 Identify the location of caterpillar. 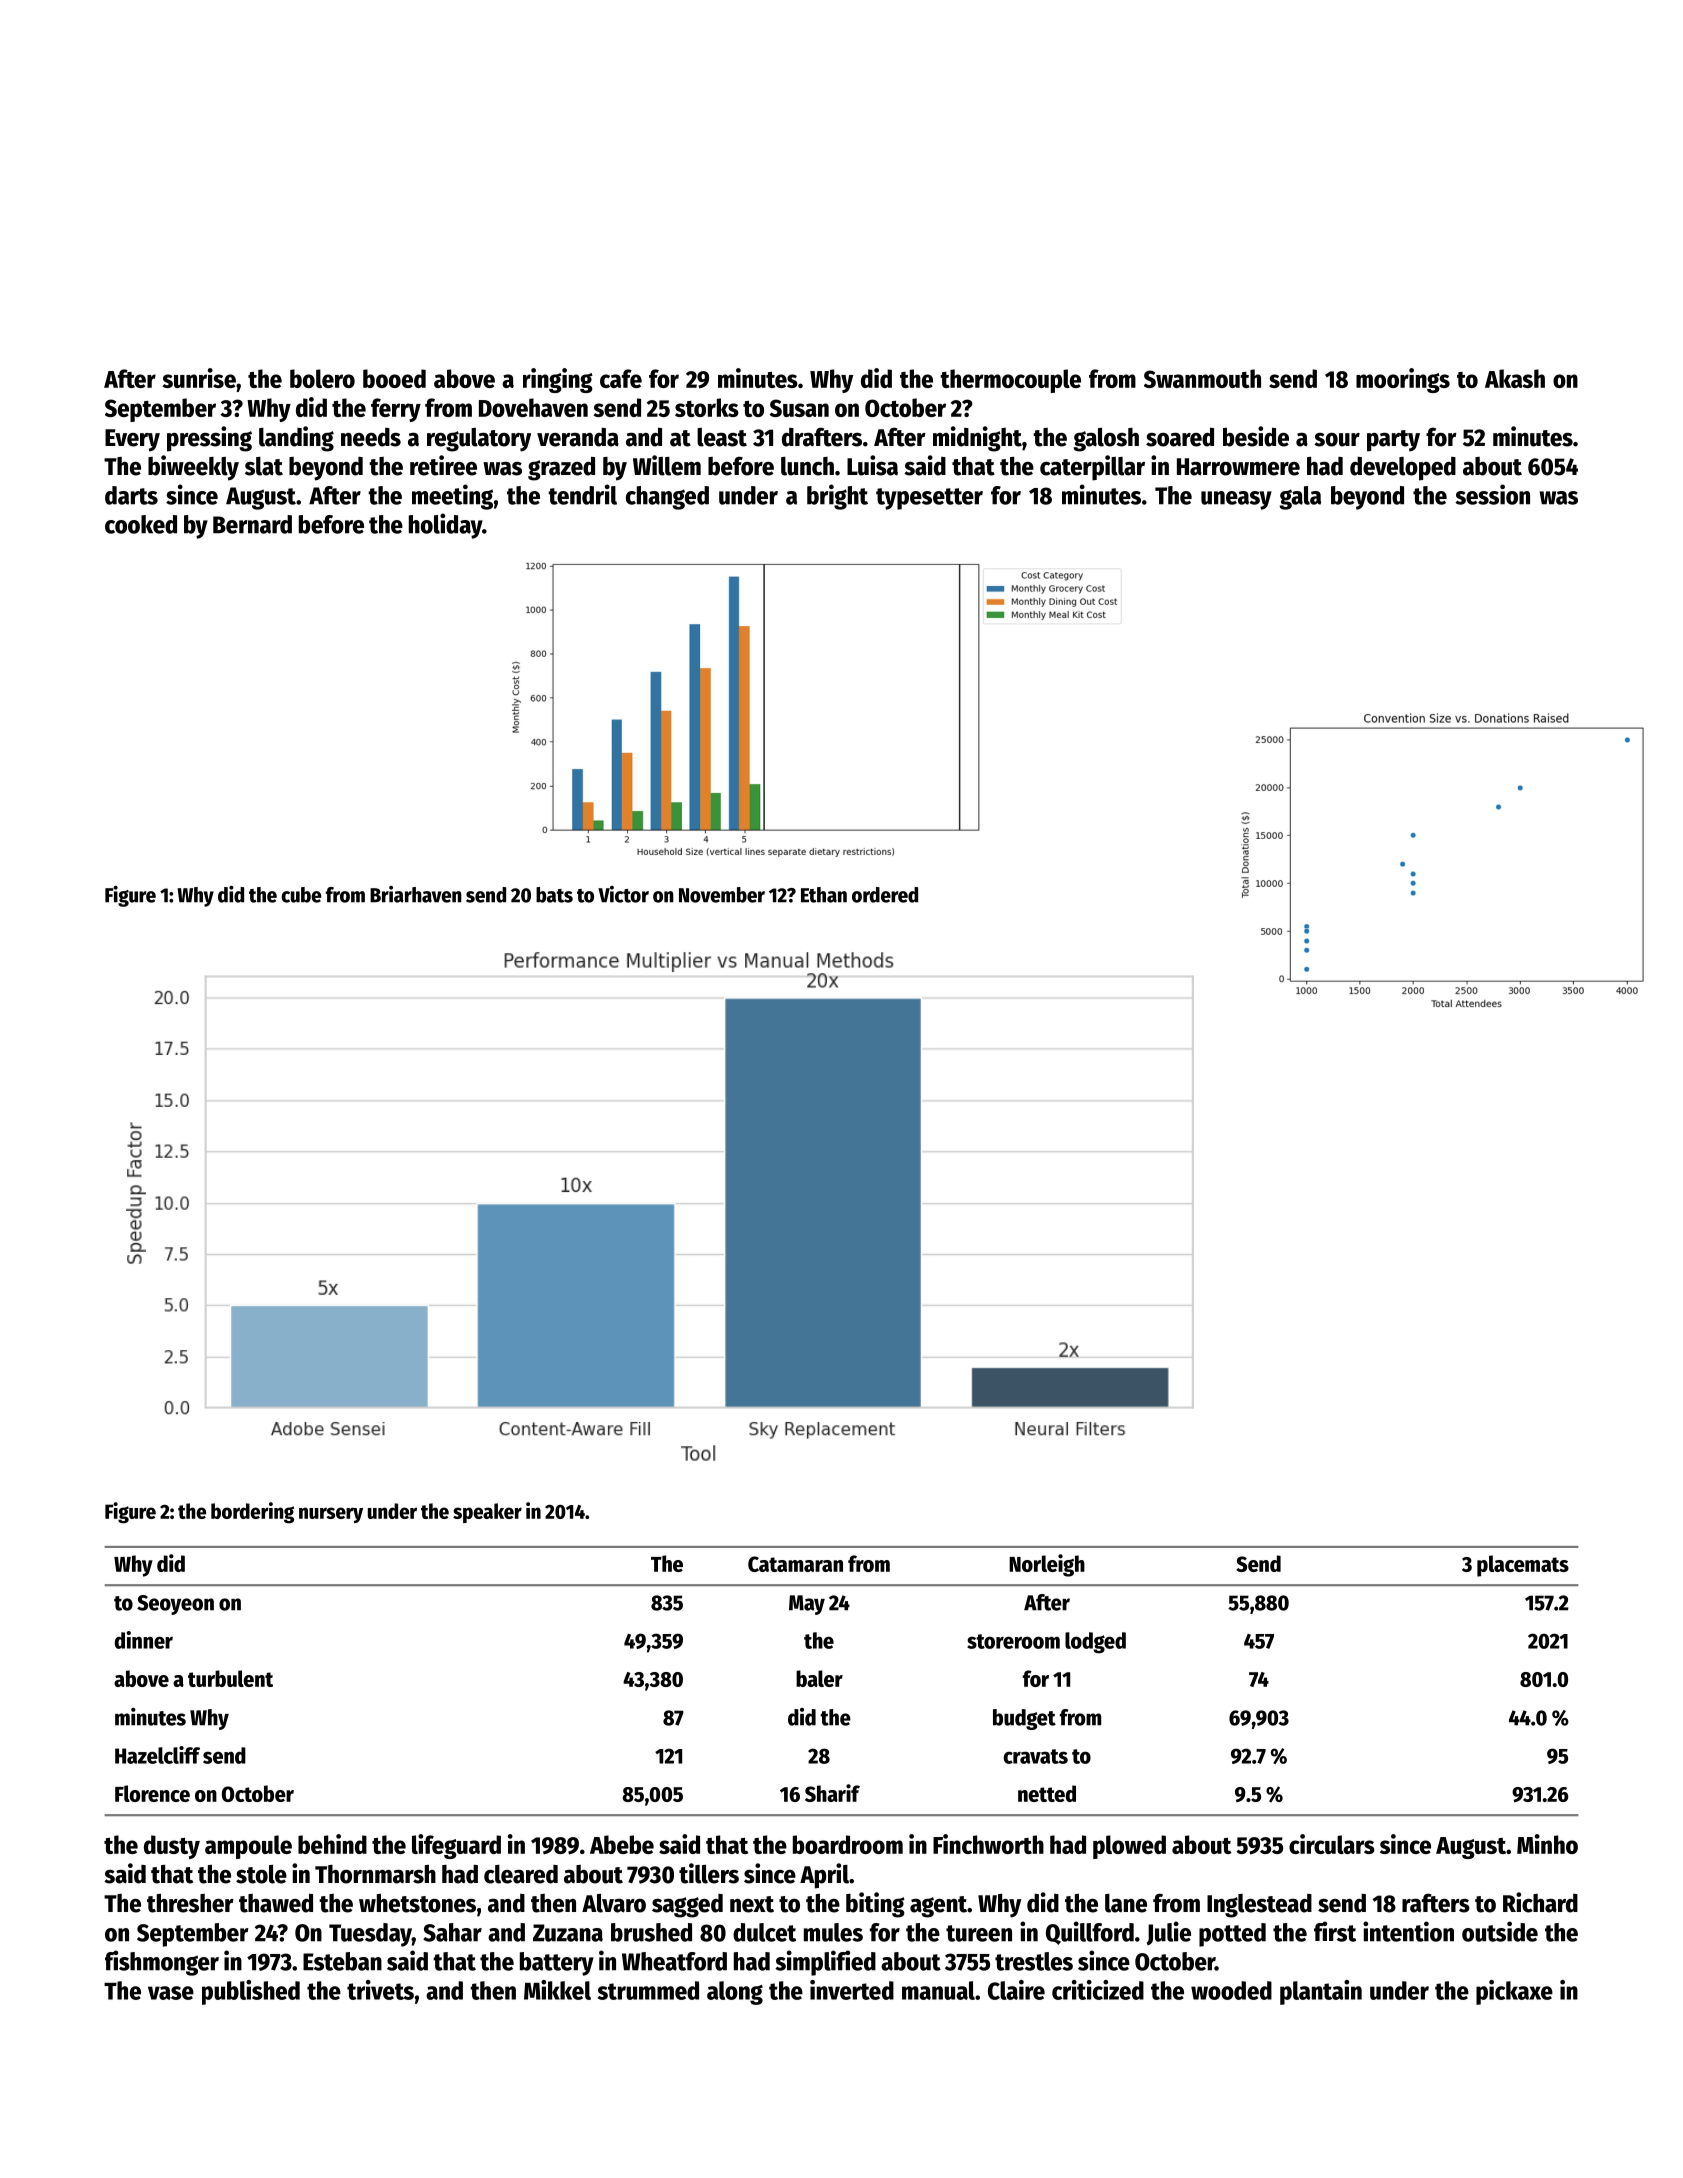
(1092, 468).
